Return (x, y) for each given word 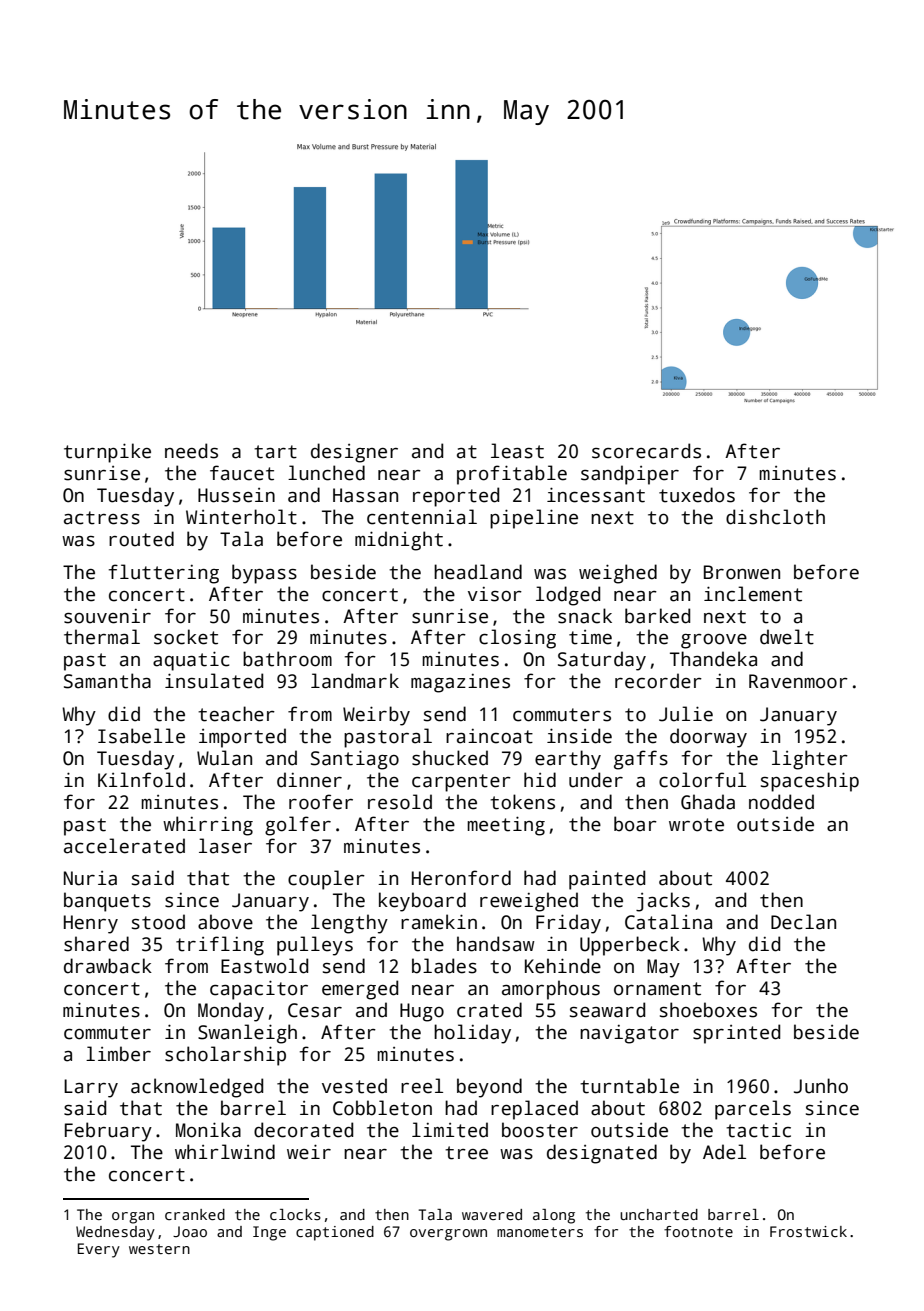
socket (186, 637)
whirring (208, 826)
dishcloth (775, 517)
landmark (355, 681)
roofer (321, 802)
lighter (810, 760)
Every (99, 1250)
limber (118, 1054)
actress (102, 518)
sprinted (736, 1034)
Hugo (422, 1012)
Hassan (365, 495)
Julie (686, 714)
